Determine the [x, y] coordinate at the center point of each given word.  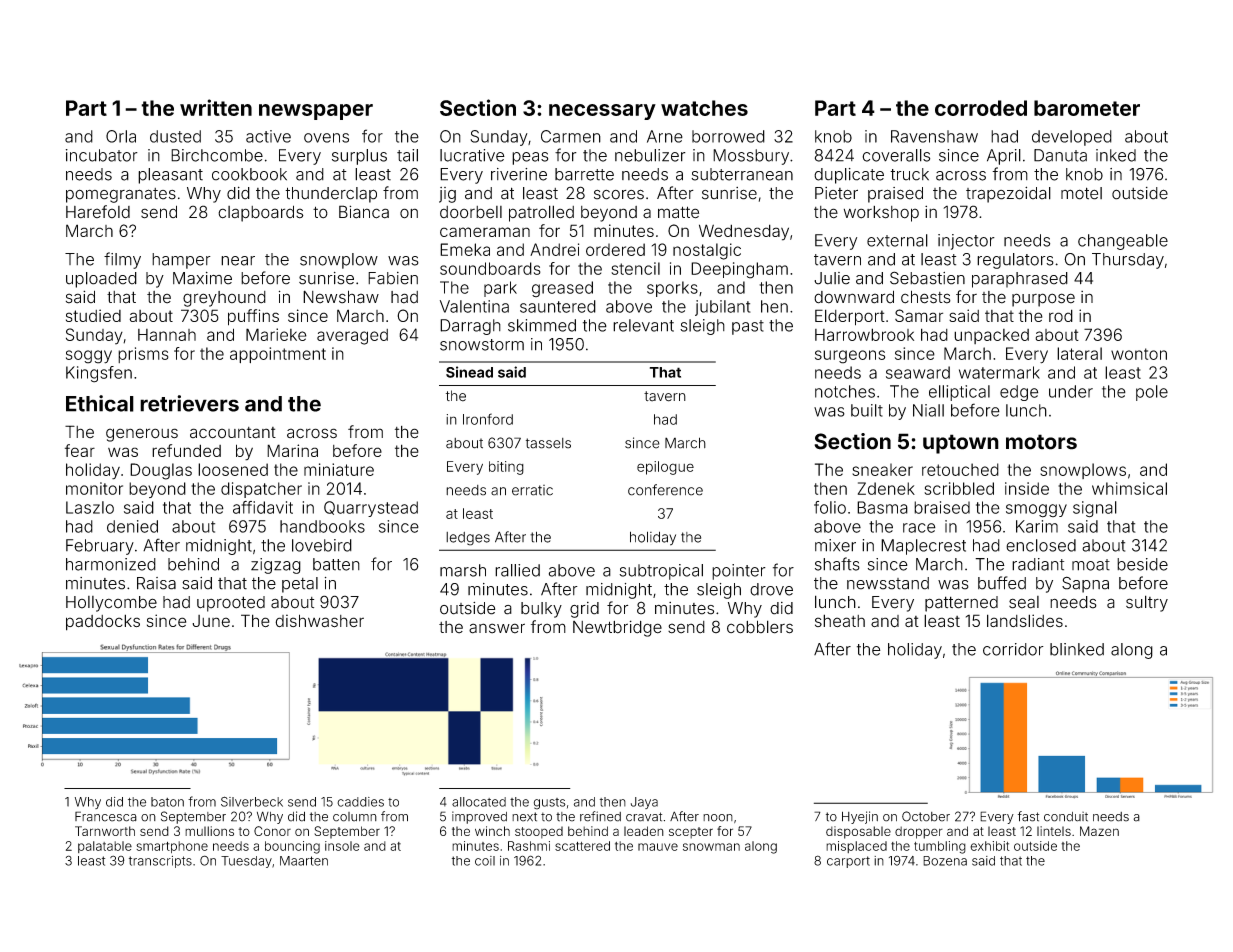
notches [845, 391]
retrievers [189, 403]
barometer [1087, 108]
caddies [360, 802]
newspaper [316, 112]
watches [704, 108]
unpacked [991, 336]
